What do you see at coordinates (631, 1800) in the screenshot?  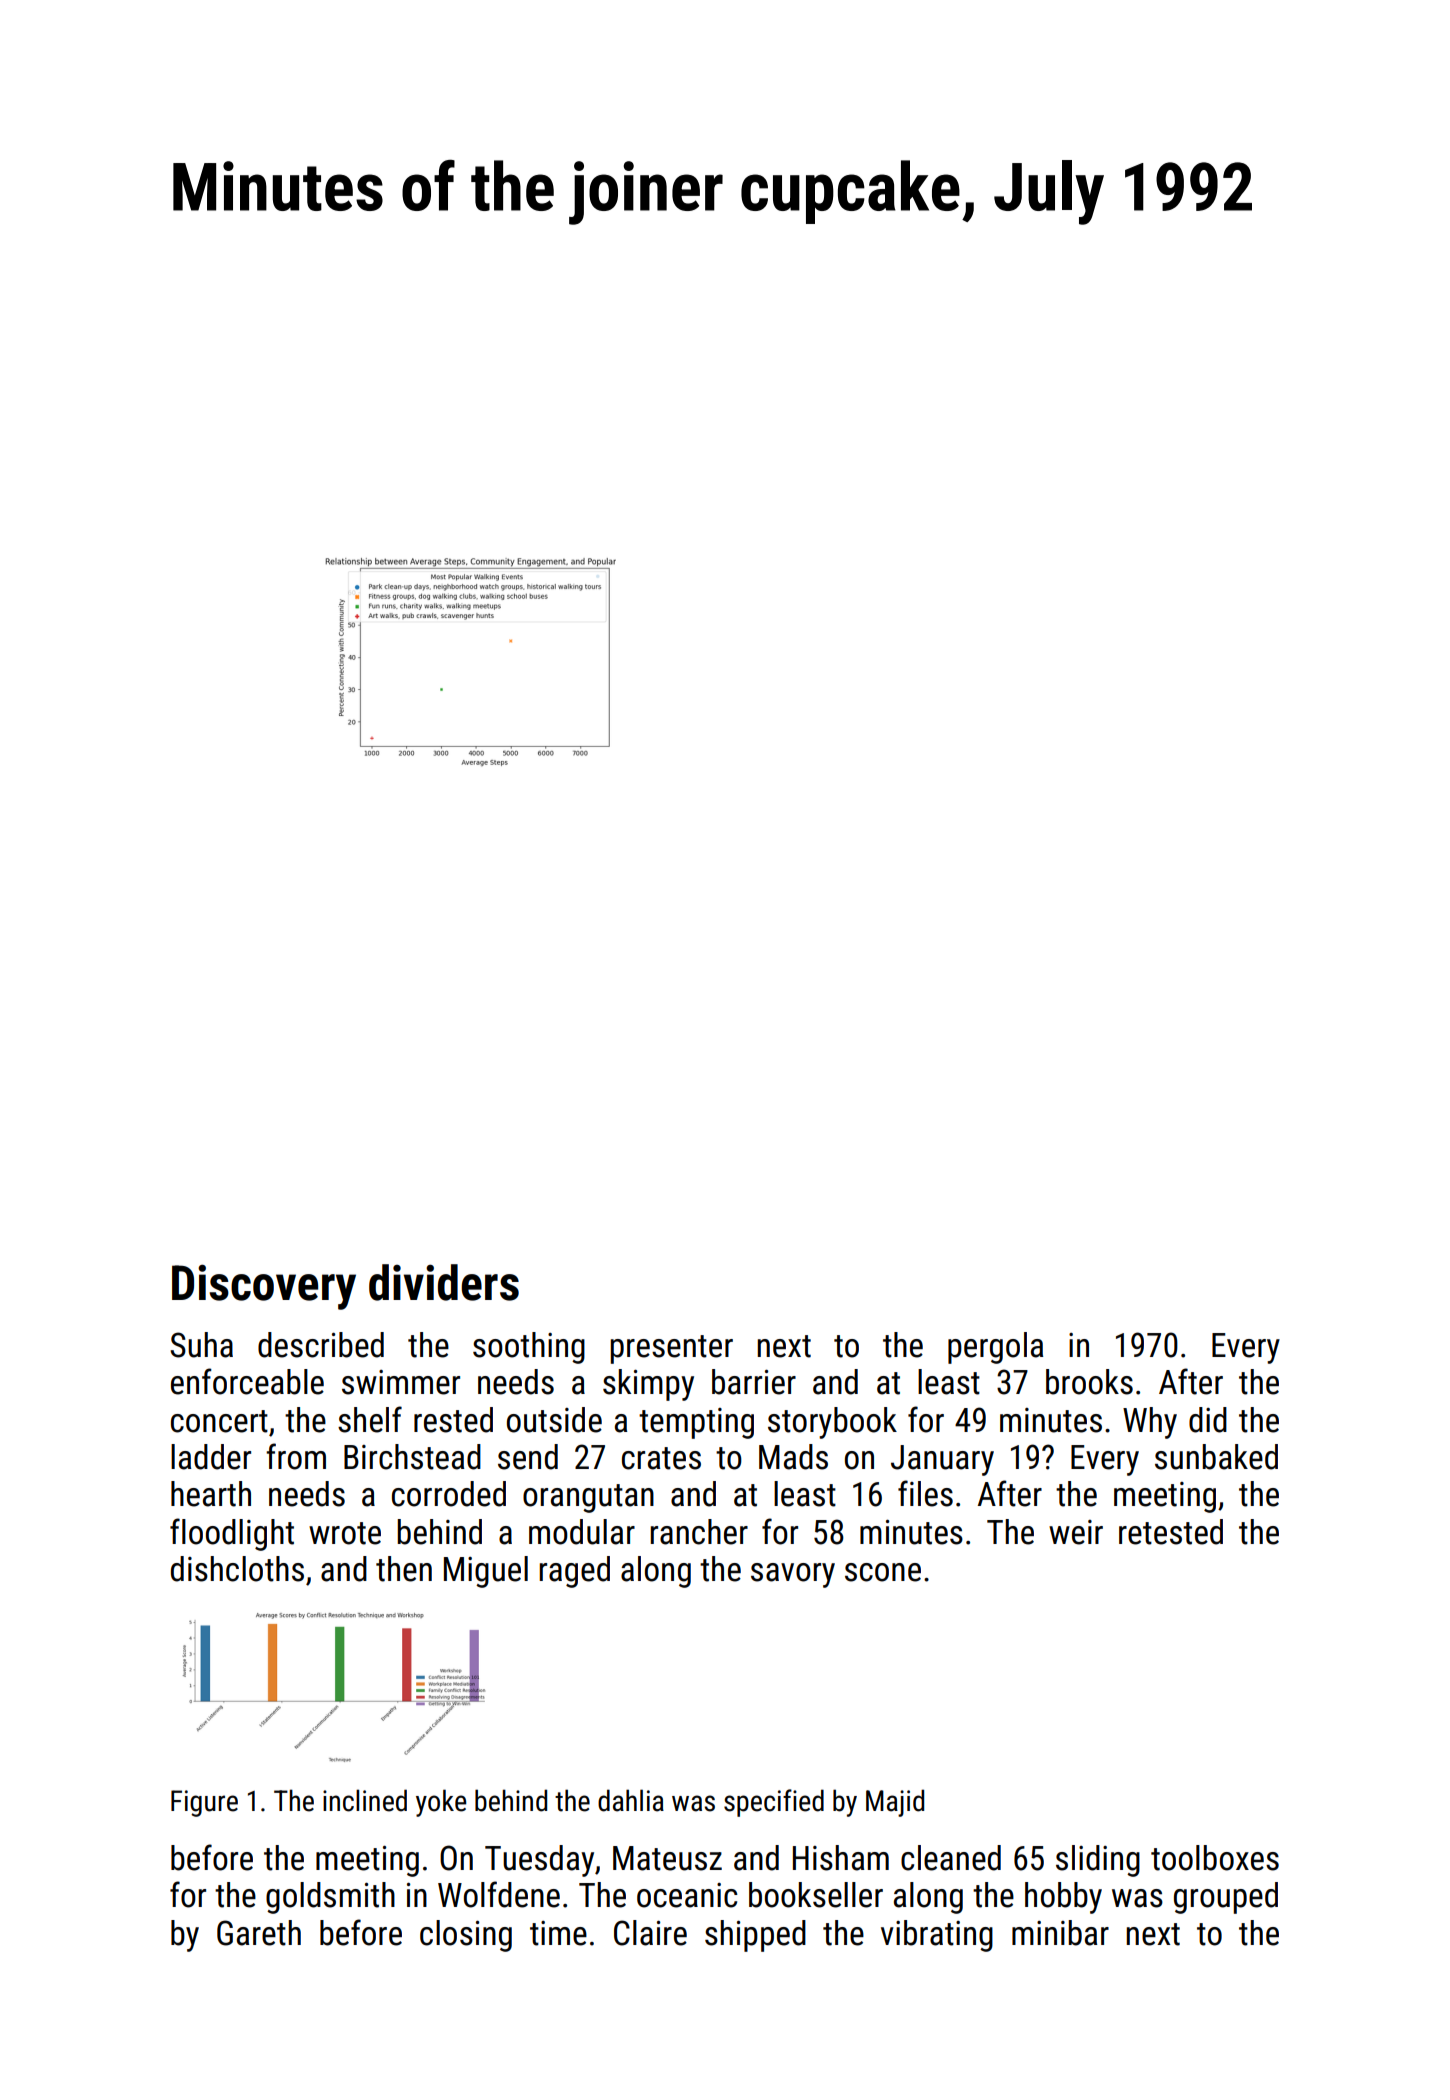 I see `dahlia` at bounding box center [631, 1800].
